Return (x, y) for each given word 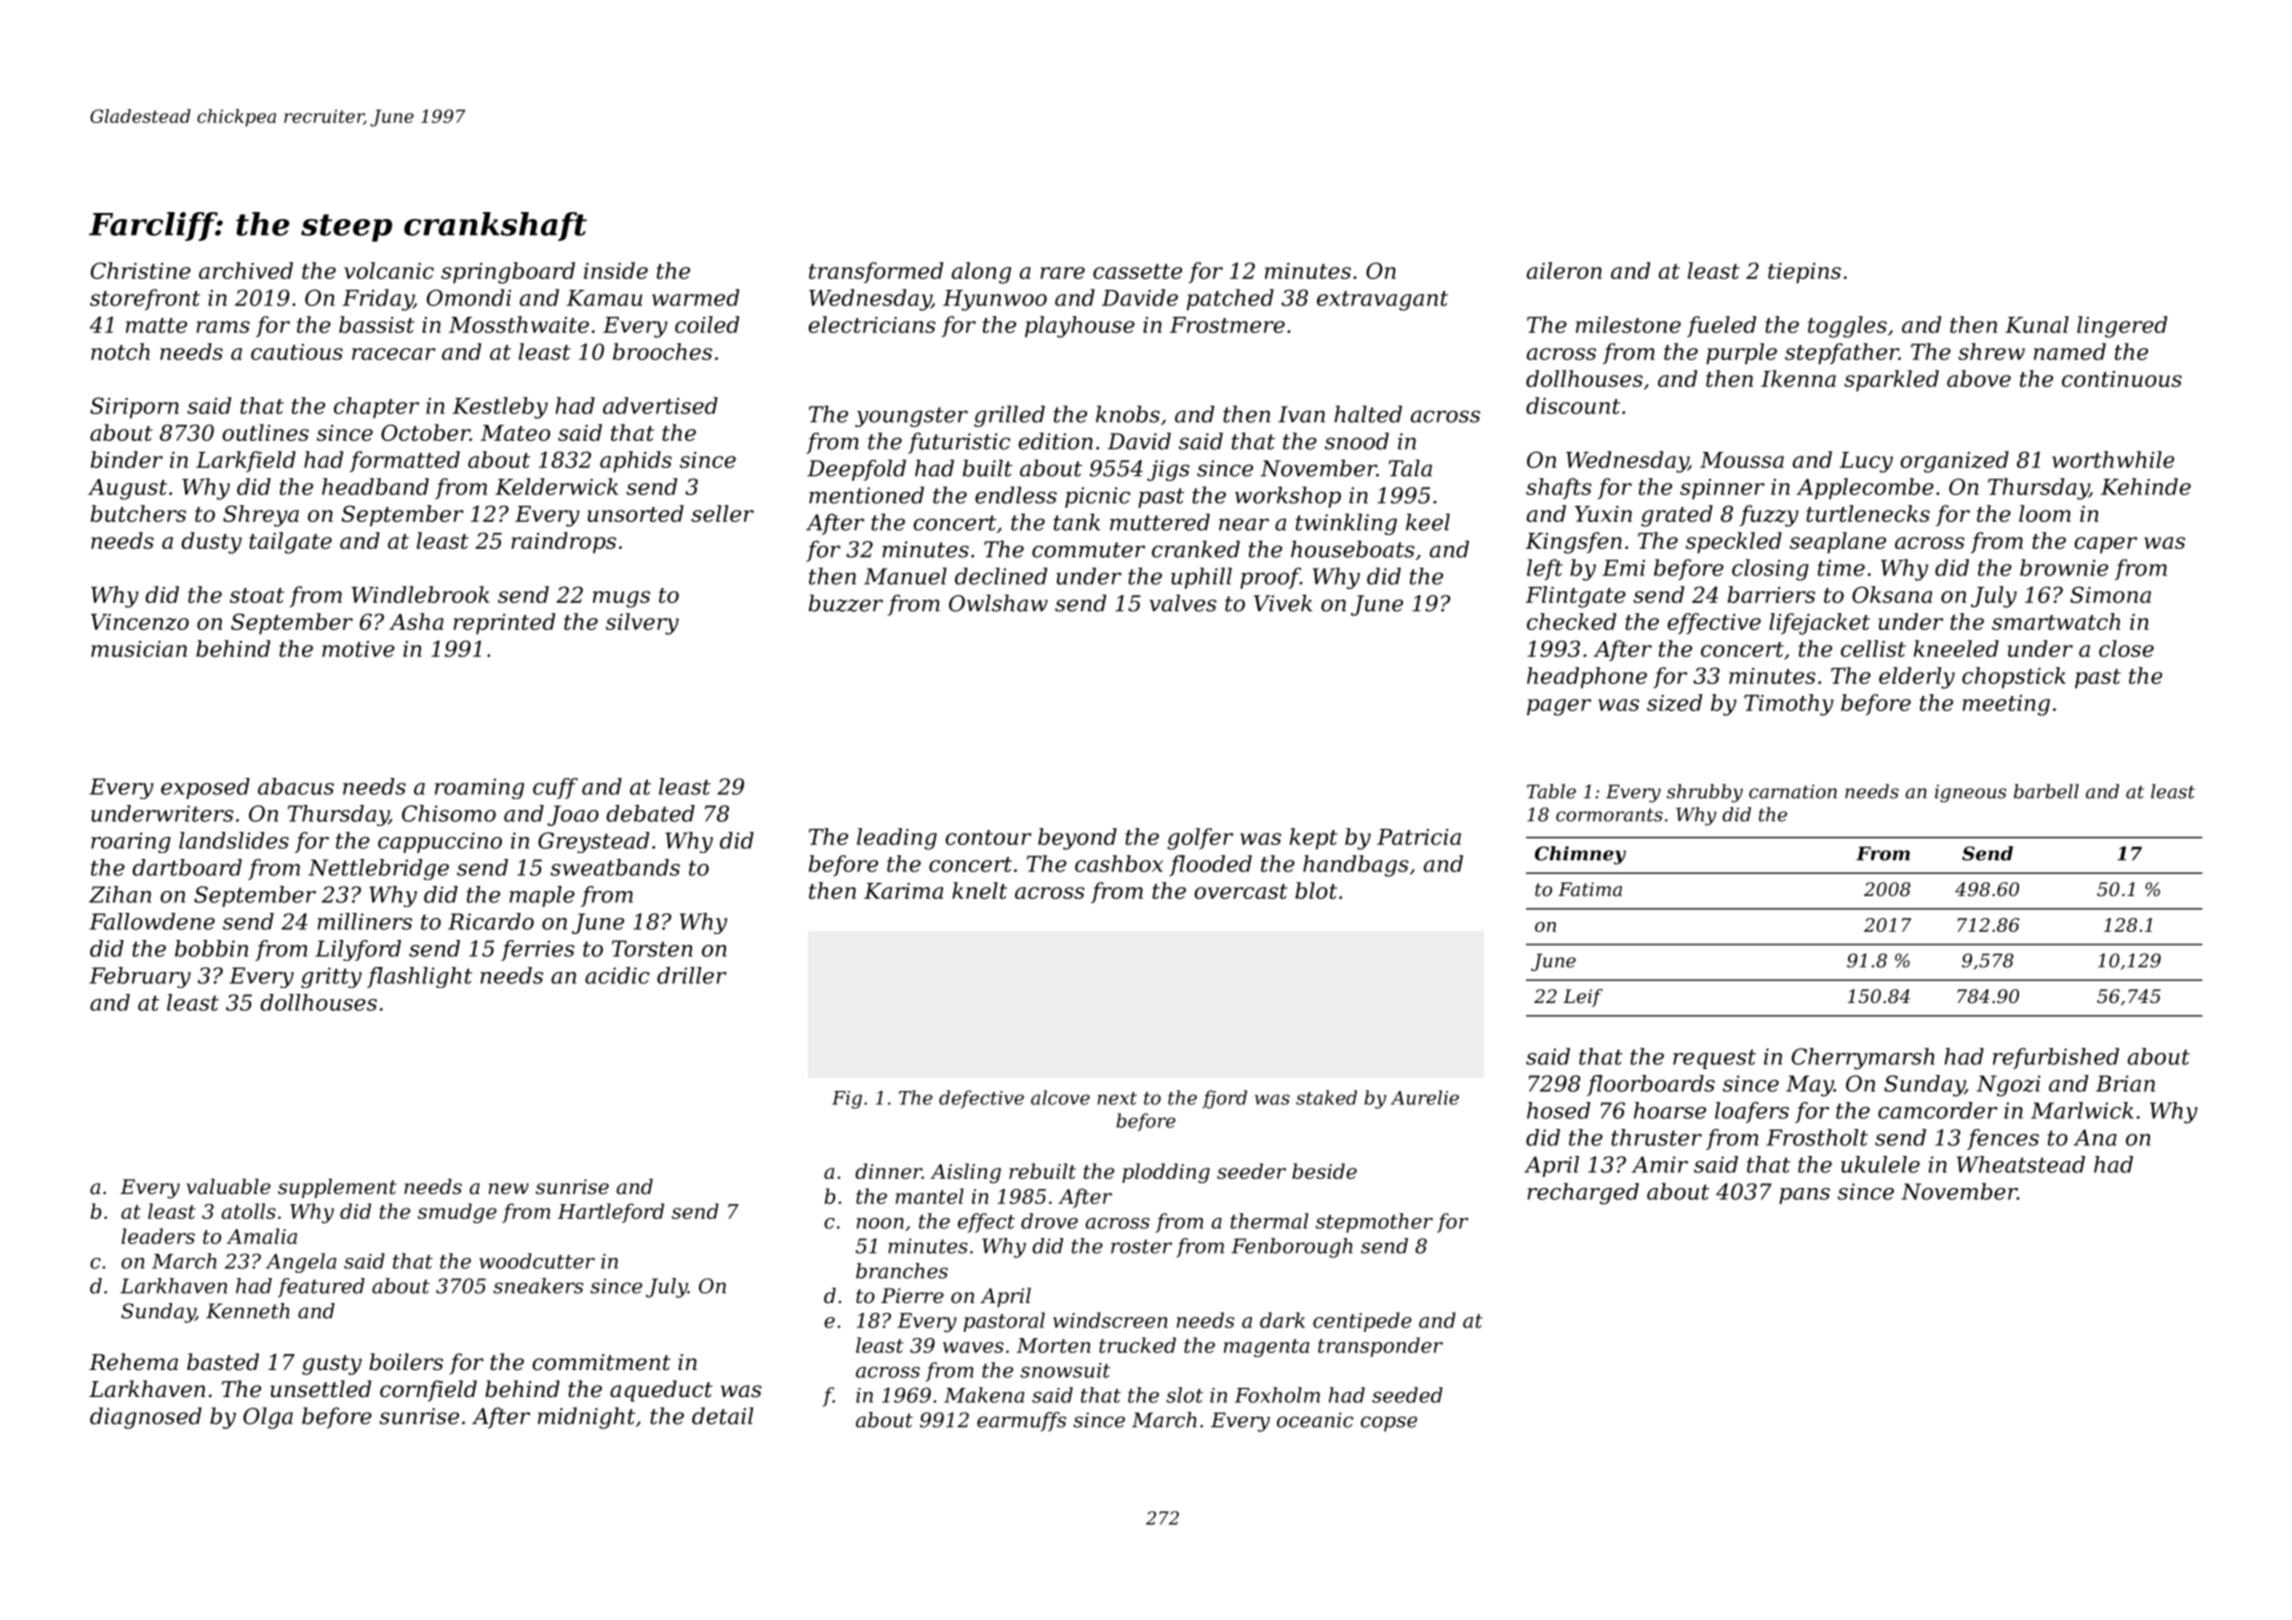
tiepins (1804, 273)
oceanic (1315, 1420)
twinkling (1346, 524)
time (1841, 568)
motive (358, 649)
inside (616, 270)
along (981, 273)
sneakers (538, 1286)
